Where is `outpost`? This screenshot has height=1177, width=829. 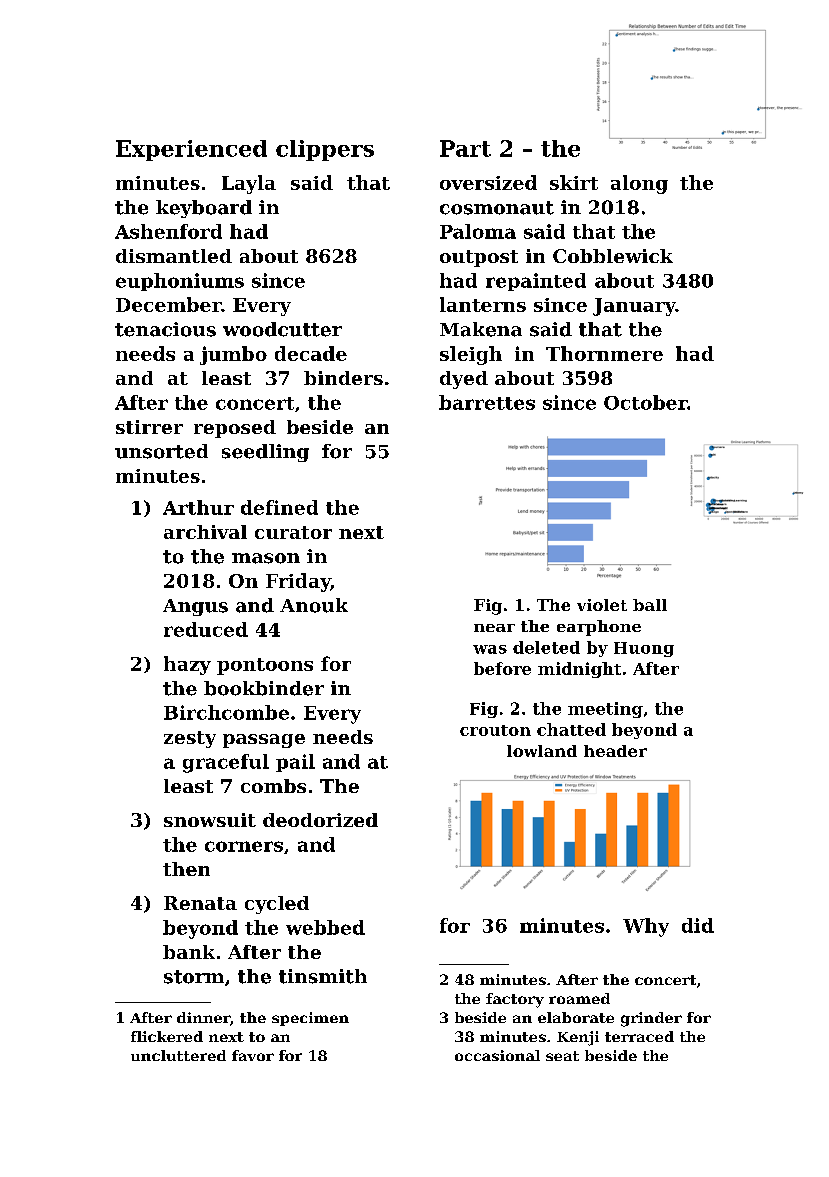 outpost is located at coordinates (479, 258).
